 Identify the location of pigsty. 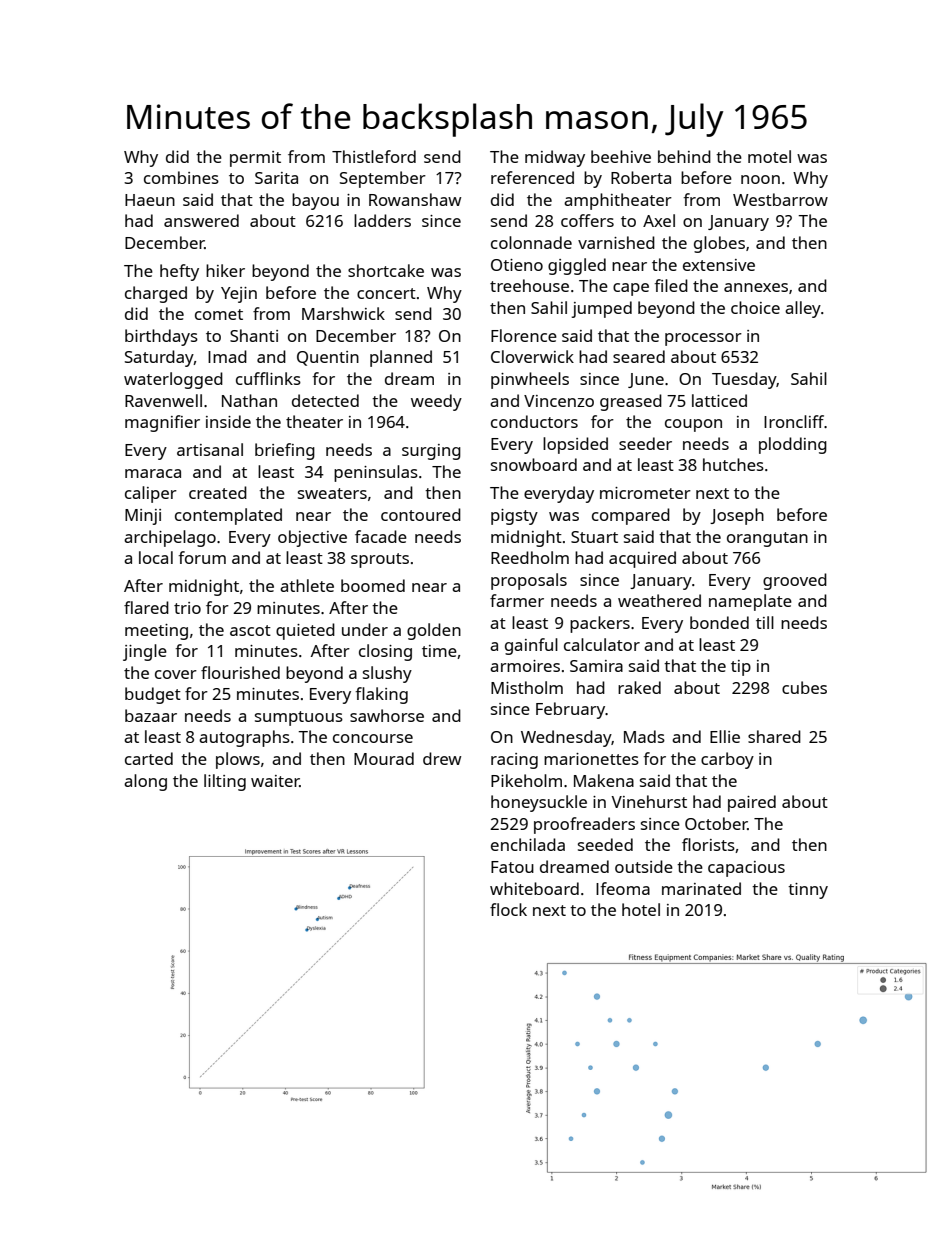
(514, 517).
